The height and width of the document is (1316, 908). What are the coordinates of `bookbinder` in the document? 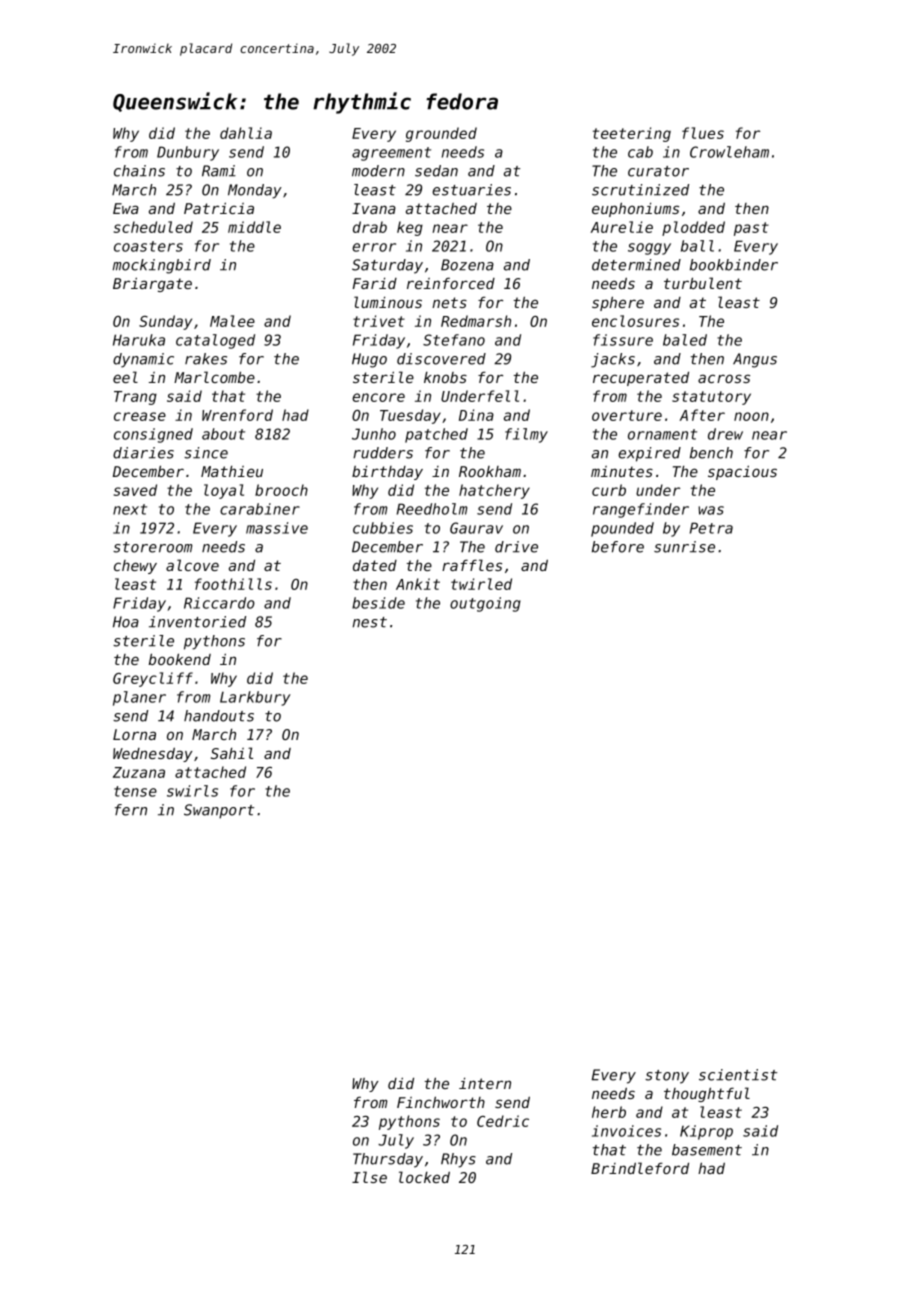 It's located at (734, 265).
